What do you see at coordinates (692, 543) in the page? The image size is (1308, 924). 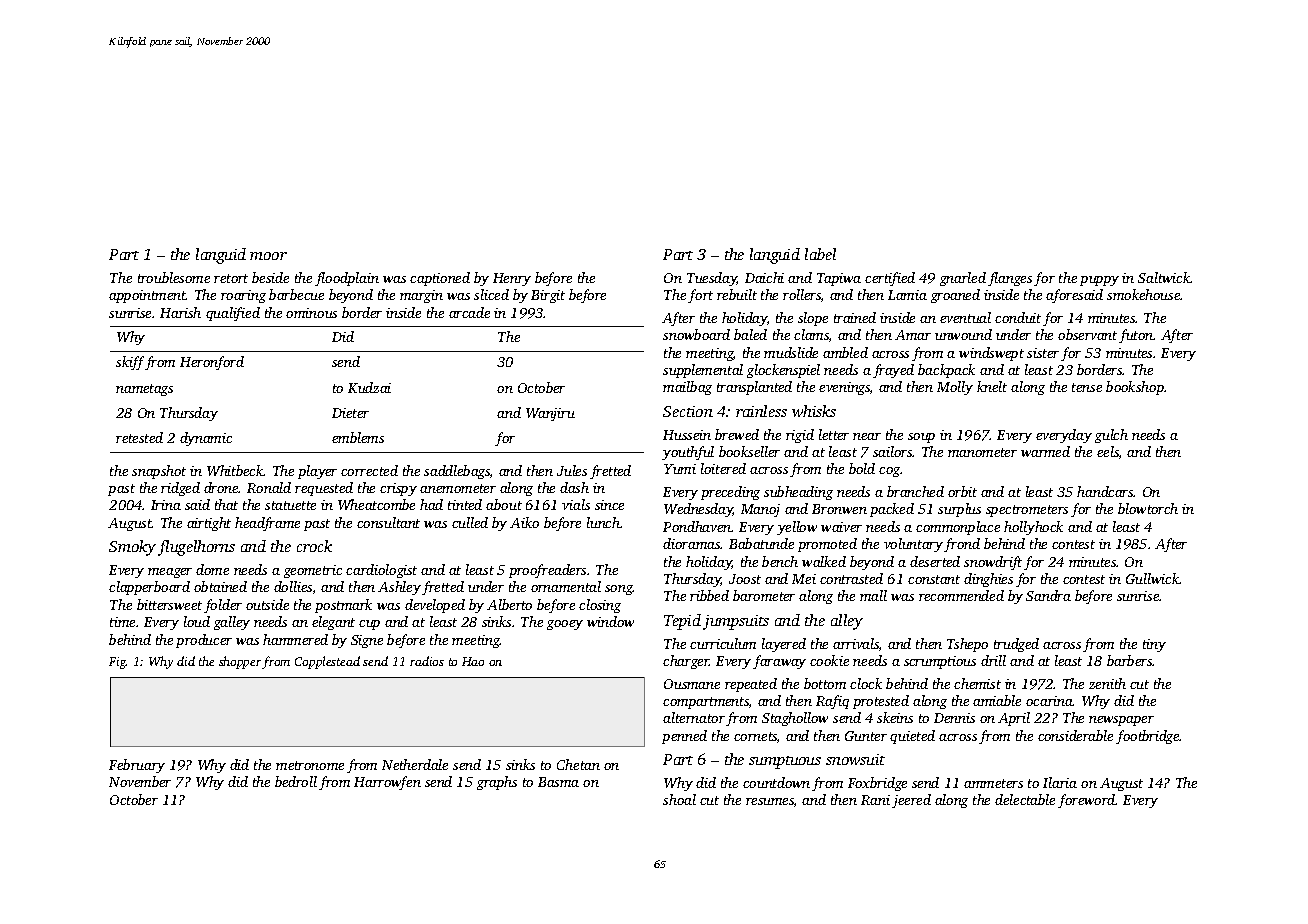 I see `dioramas` at bounding box center [692, 543].
